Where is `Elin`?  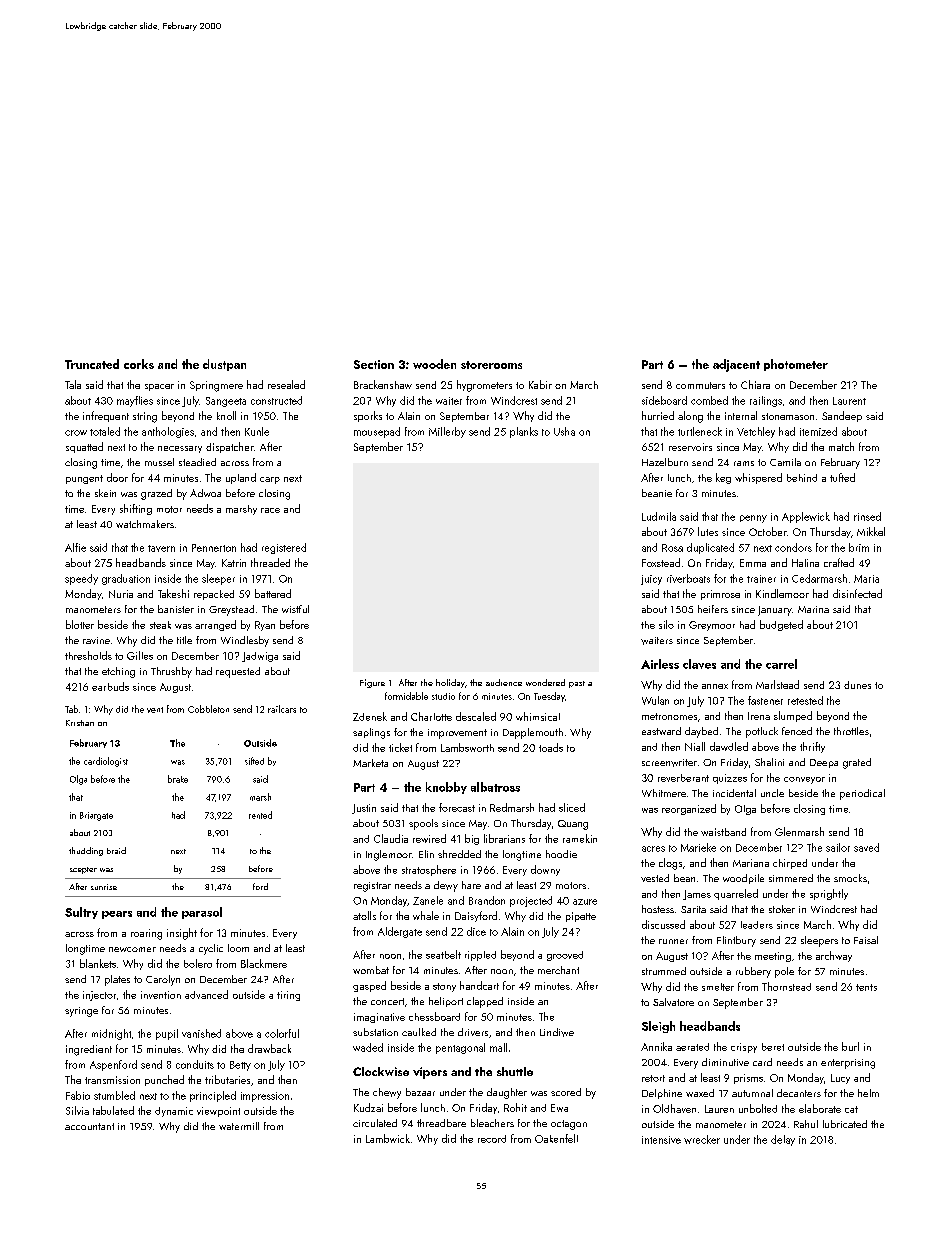 Elin is located at coordinates (426, 854).
